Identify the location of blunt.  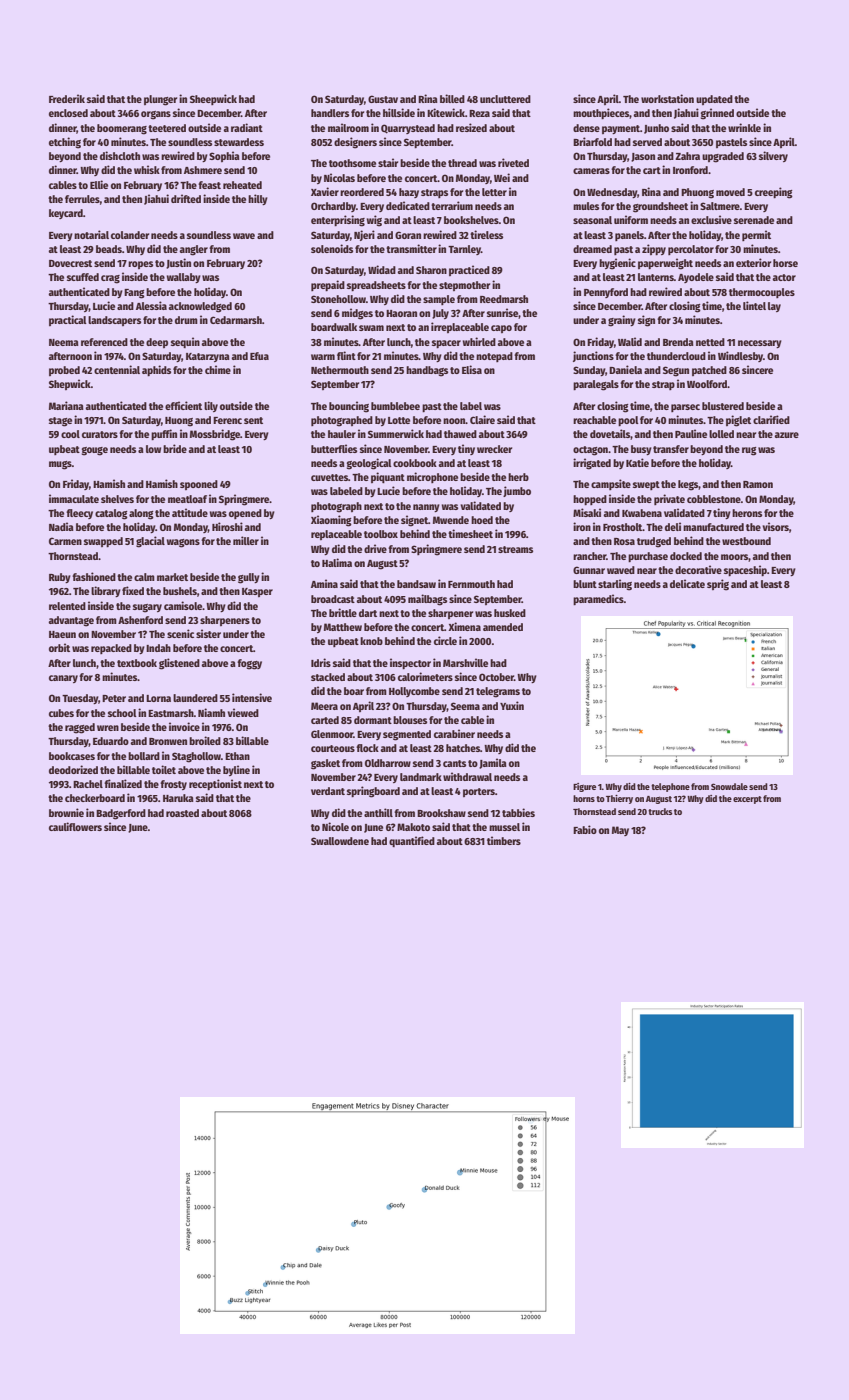
(585, 584).
